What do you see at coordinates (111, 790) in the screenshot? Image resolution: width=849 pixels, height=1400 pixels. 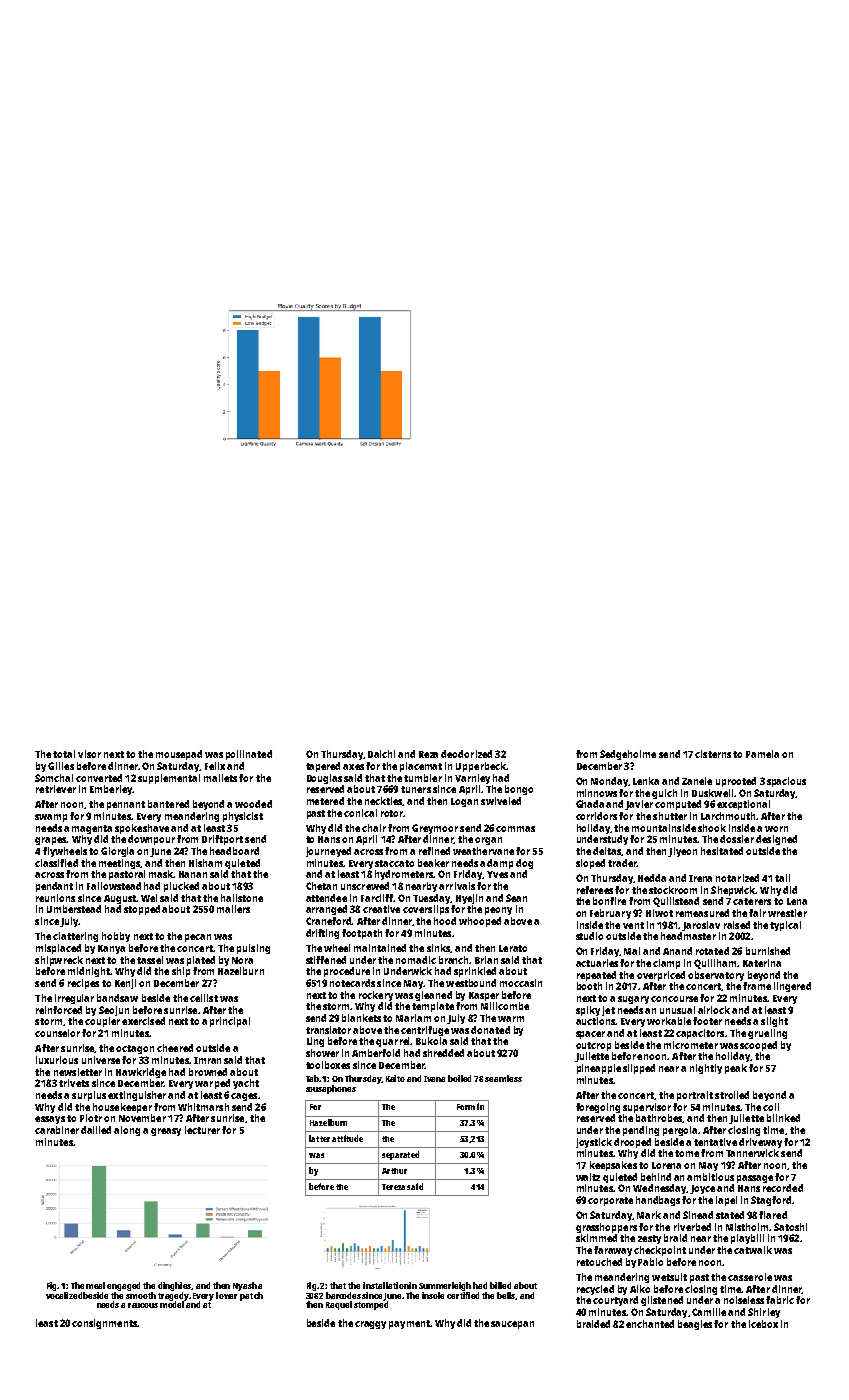 I see `Emberley` at bounding box center [111, 790].
